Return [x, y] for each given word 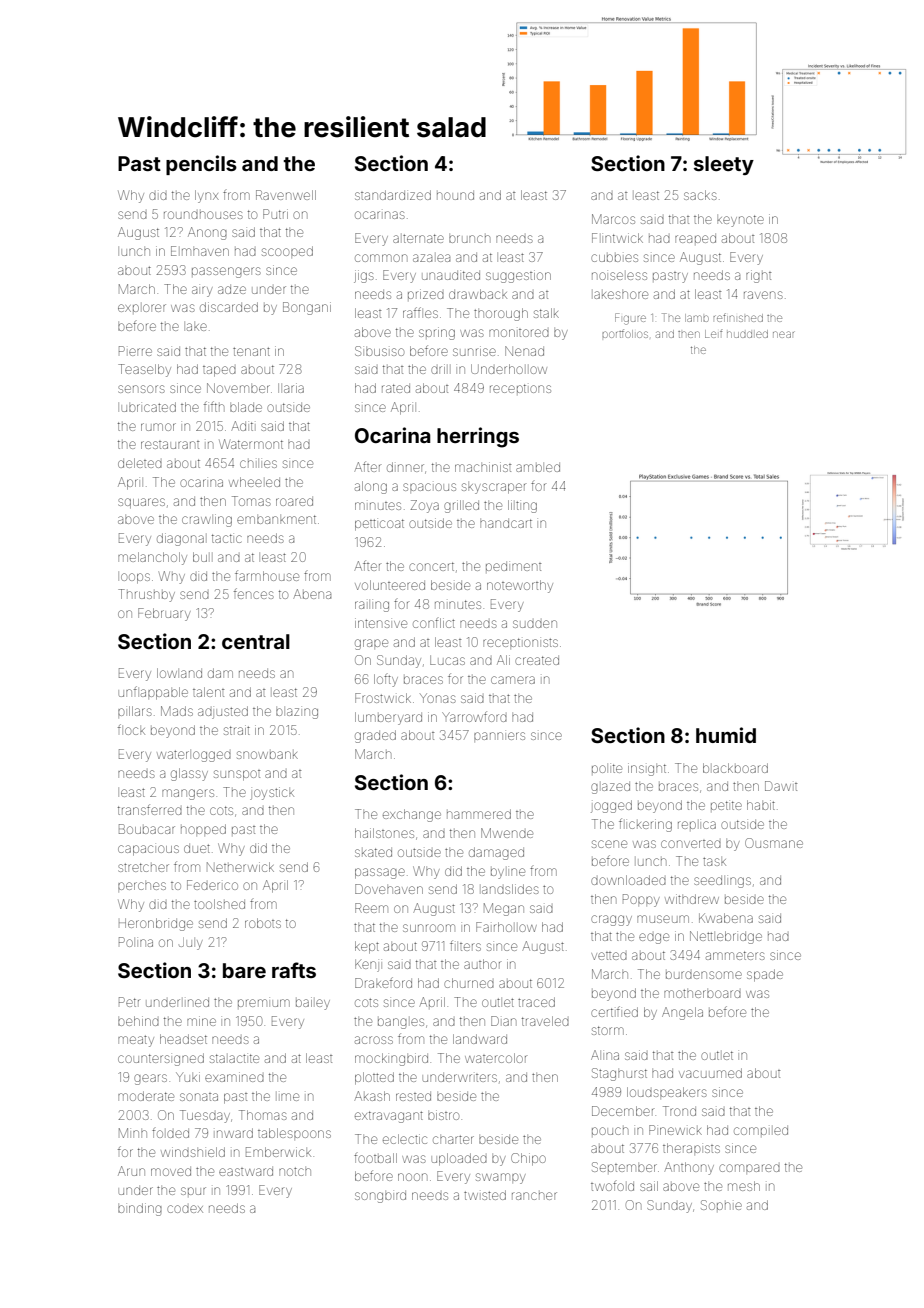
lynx [207, 196]
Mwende [507, 833]
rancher [534, 1196]
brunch [469, 239]
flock [131, 729]
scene [609, 844]
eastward [246, 1171]
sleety [724, 165]
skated [373, 852]
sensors [141, 389]
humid [726, 735]
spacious [429, 487]
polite [607, 768]
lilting [522, 506]
